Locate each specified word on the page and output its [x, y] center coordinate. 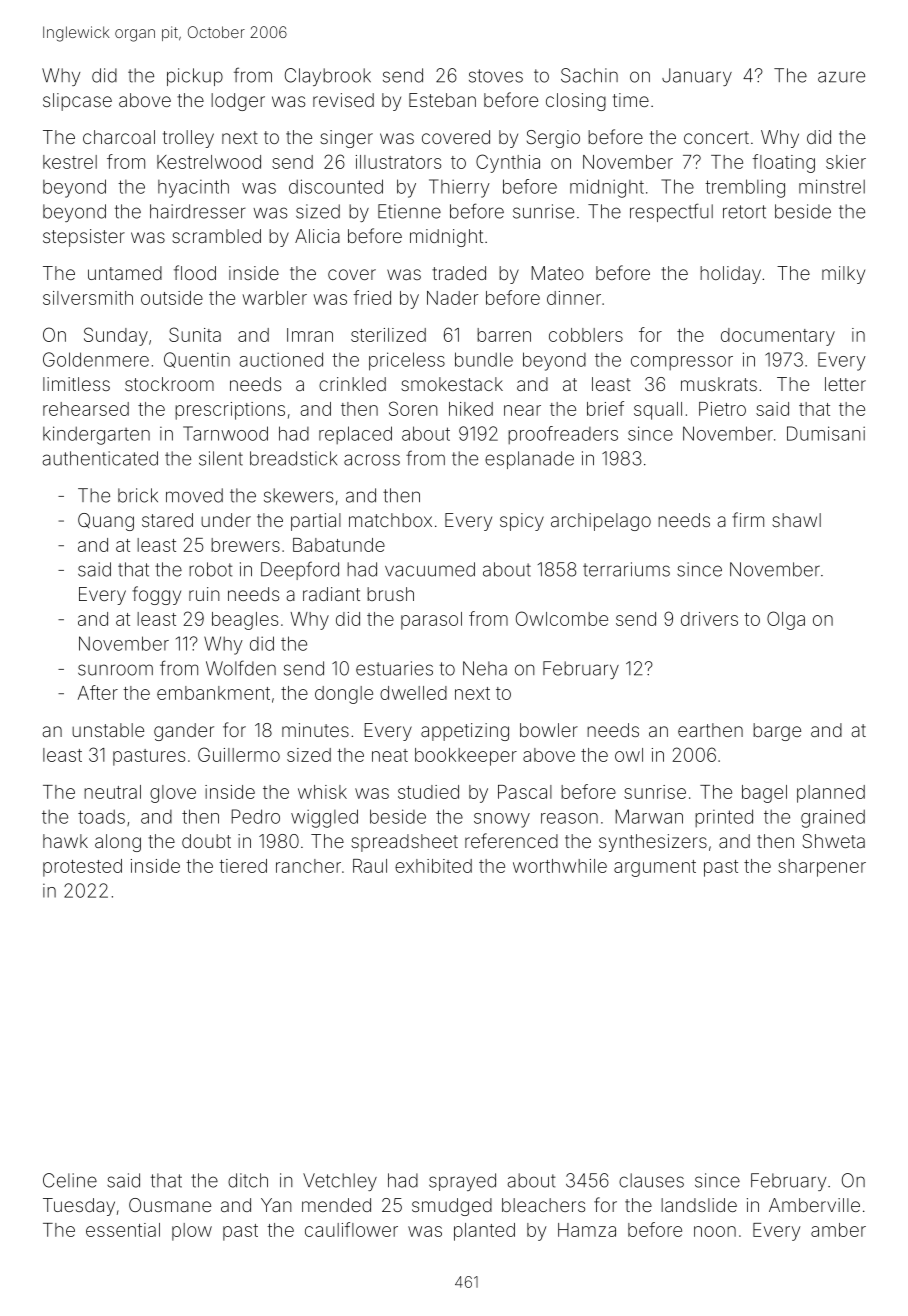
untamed [125, 273]
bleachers [543, 1205]
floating [783, 163]
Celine [70, 1180]
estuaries [394, 668]
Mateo [558, 273]
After [98, 692]
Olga [786, 620]
